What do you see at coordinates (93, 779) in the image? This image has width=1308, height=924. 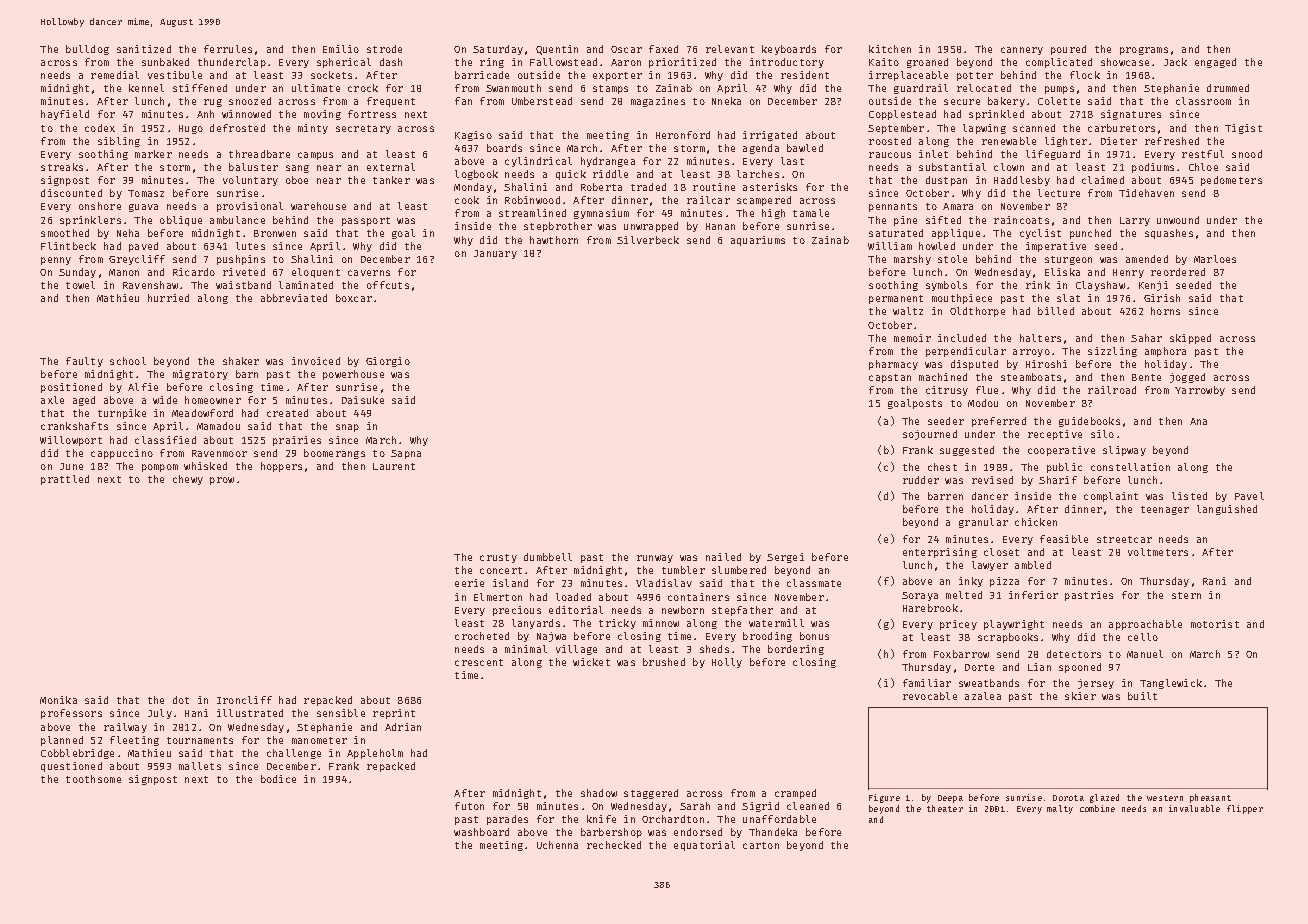 I see `toothsome` at bounding box center [93, 779].
